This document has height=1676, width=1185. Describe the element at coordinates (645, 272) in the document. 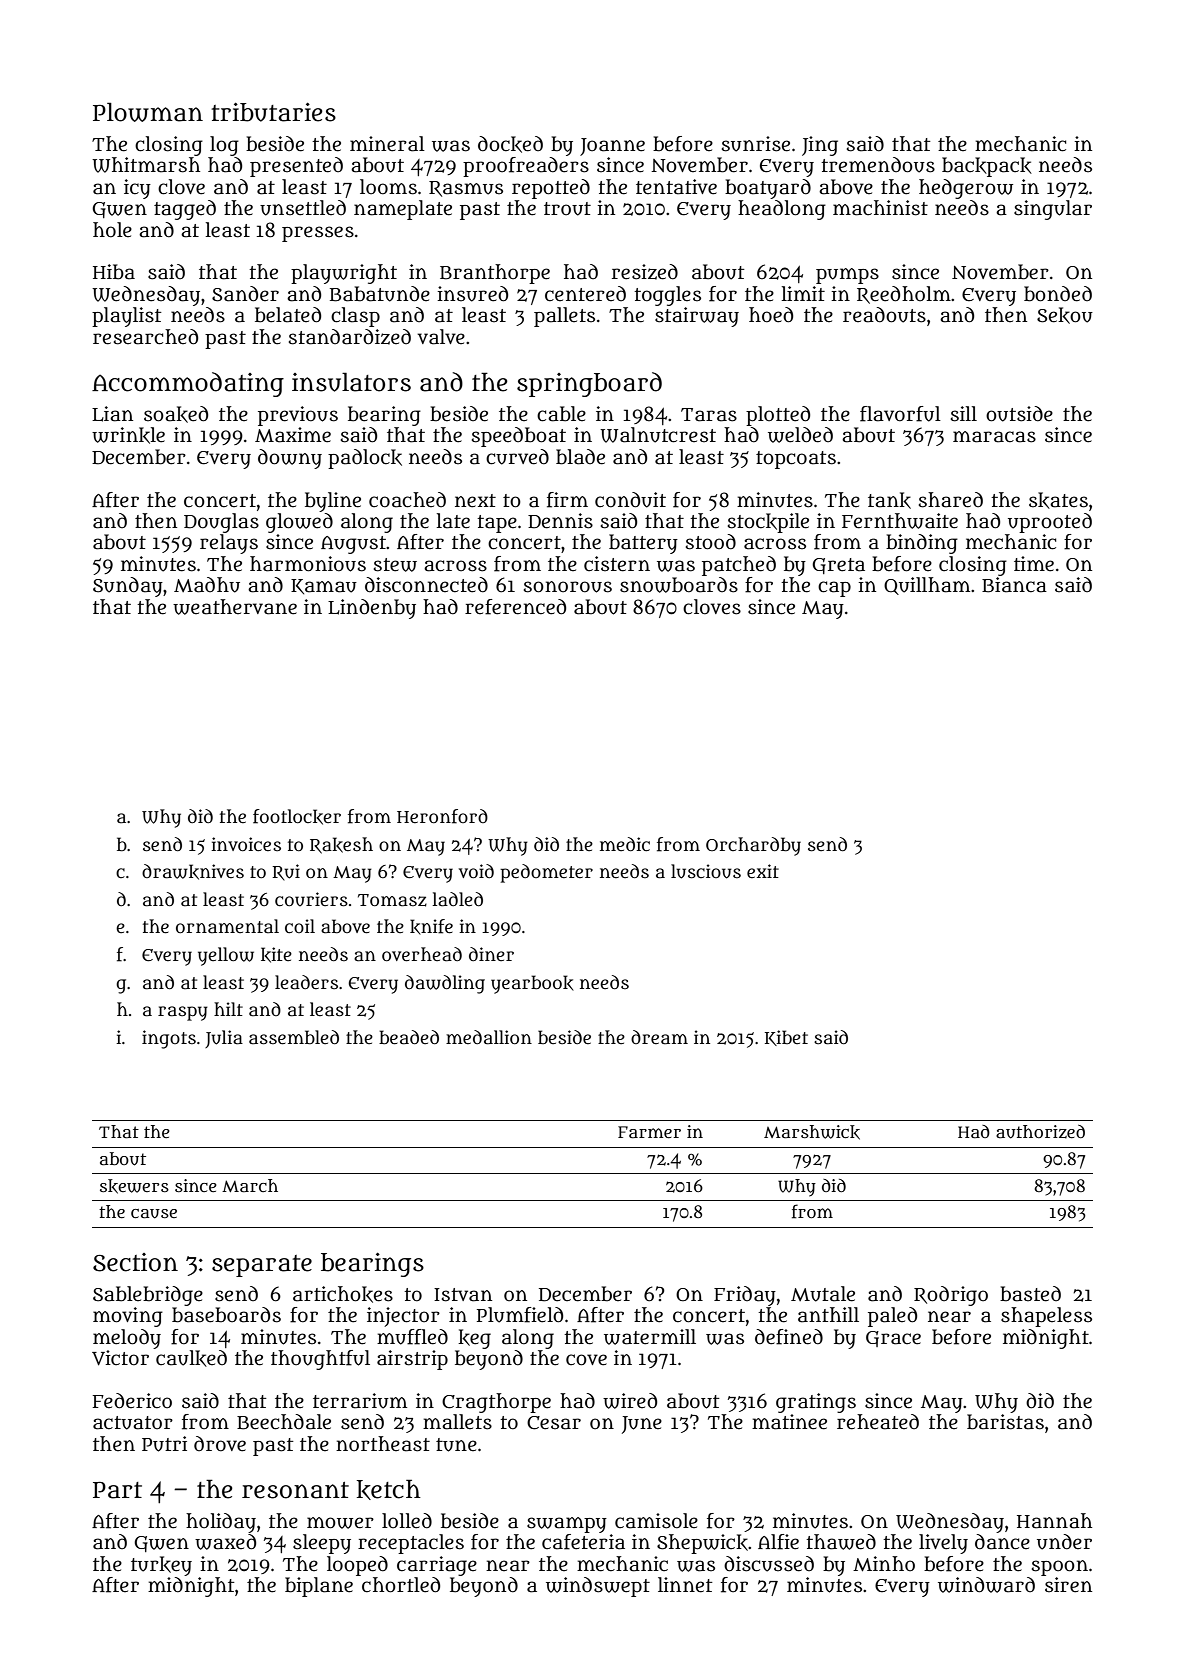

I see `resized` at that location.
